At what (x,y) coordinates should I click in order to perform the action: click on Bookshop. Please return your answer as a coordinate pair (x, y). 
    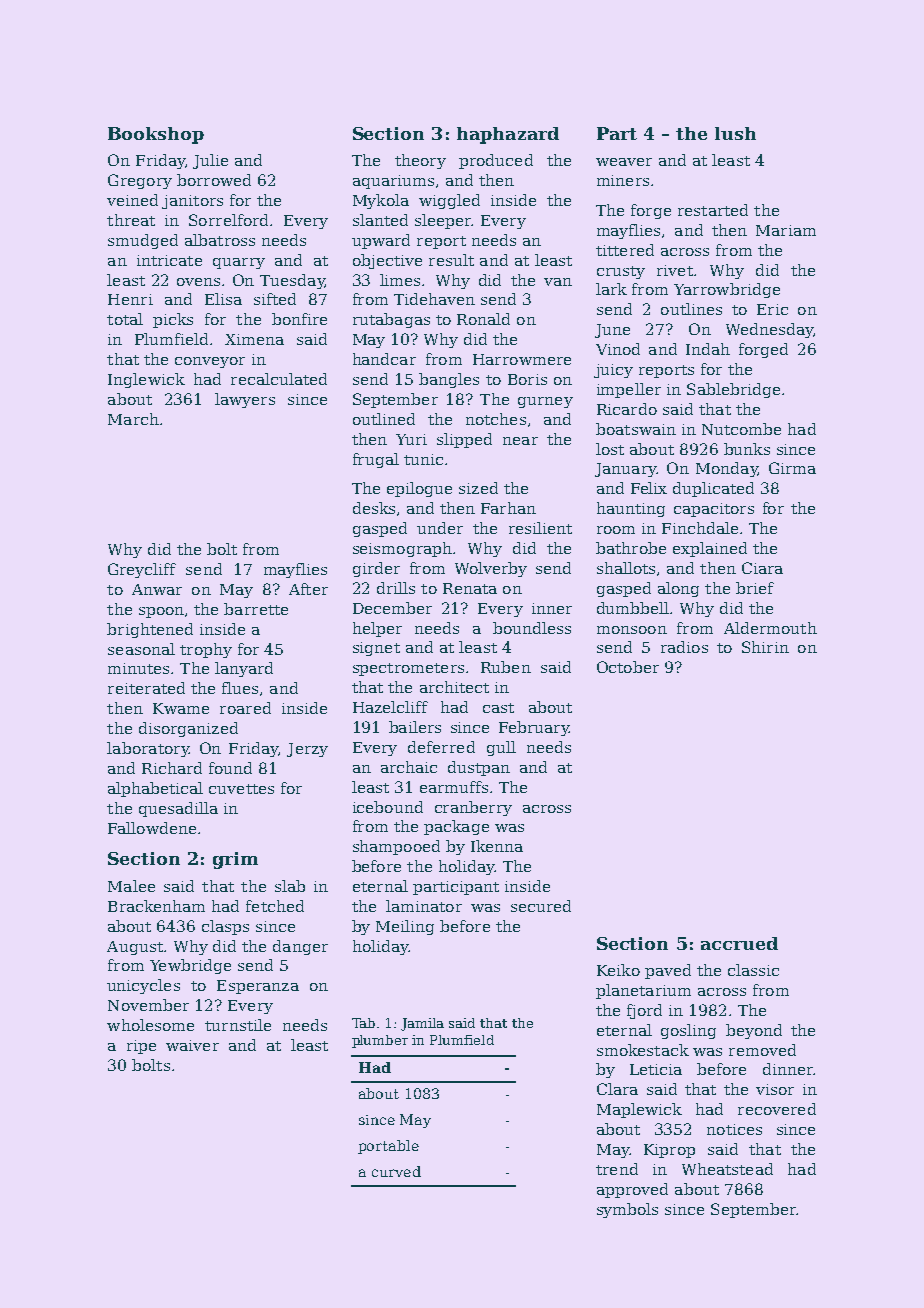
    Looking at the image, I should click on (156, 135).
